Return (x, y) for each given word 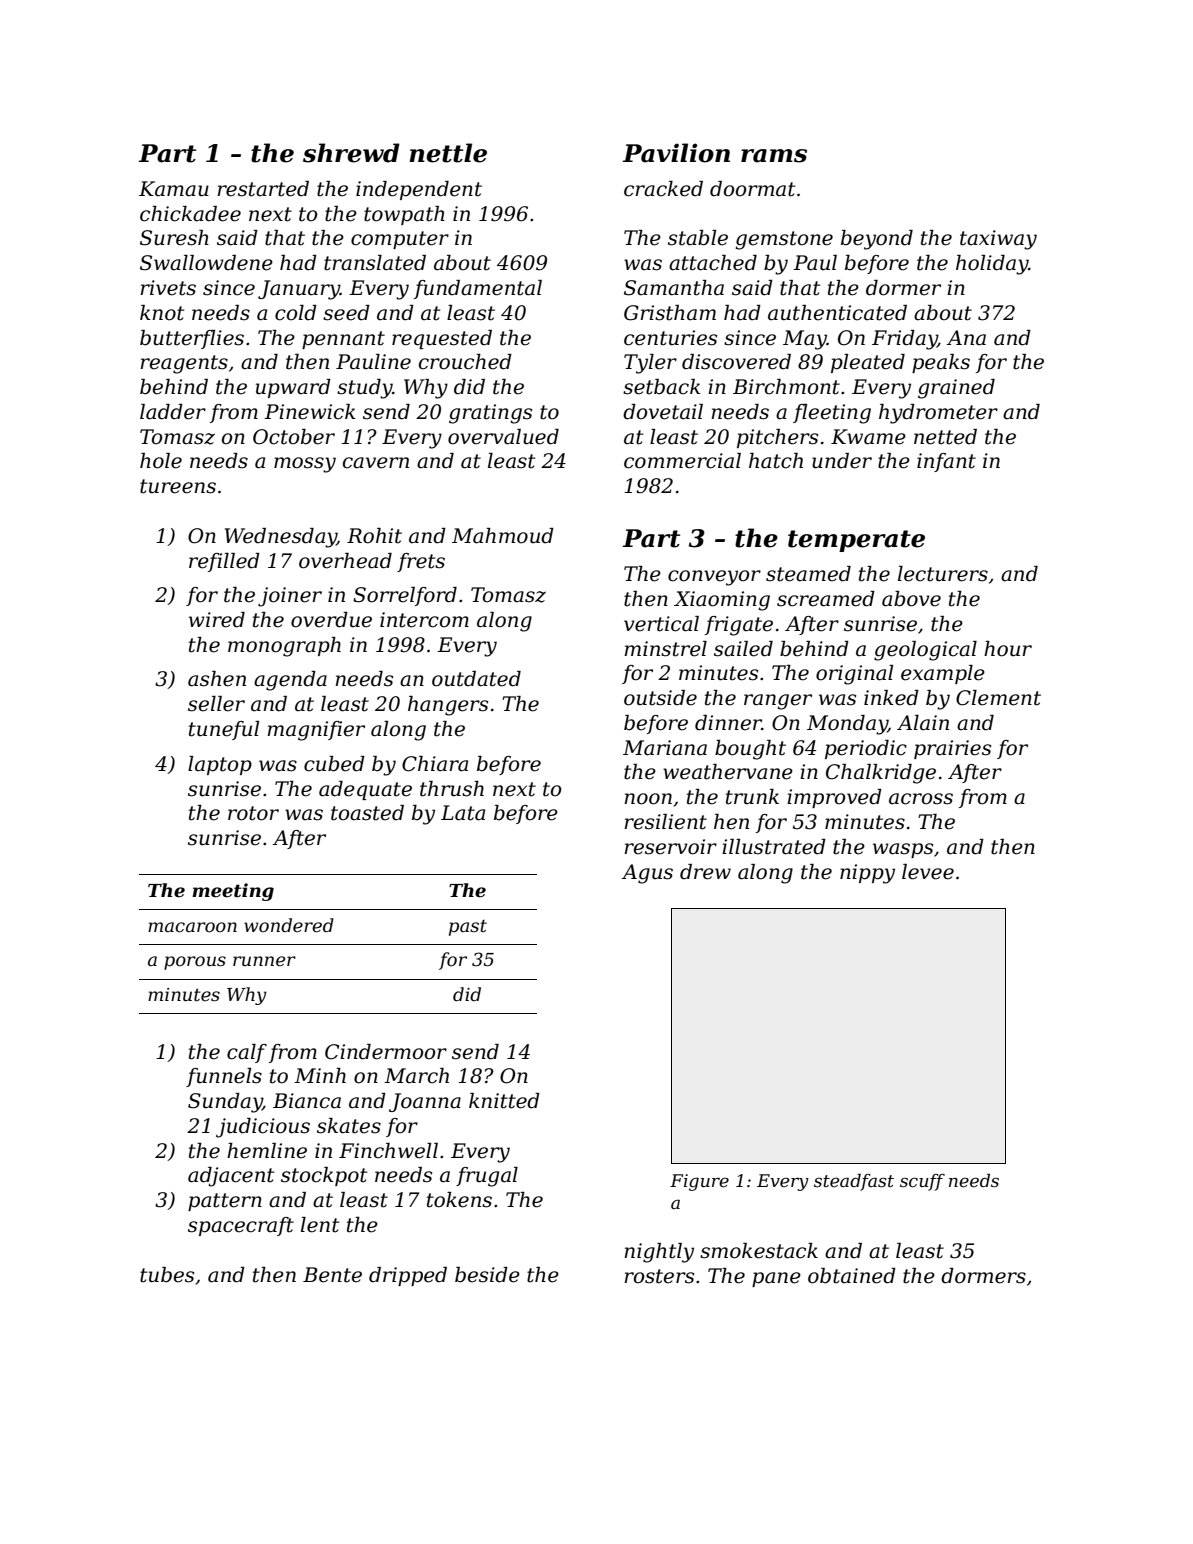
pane (776, 1279)
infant (946, 462)
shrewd (351, 153)
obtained (852, 1276)
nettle (448, 153)
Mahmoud (503, 536)
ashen (217, 679)
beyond (877, 240)
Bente (332, 1275)
